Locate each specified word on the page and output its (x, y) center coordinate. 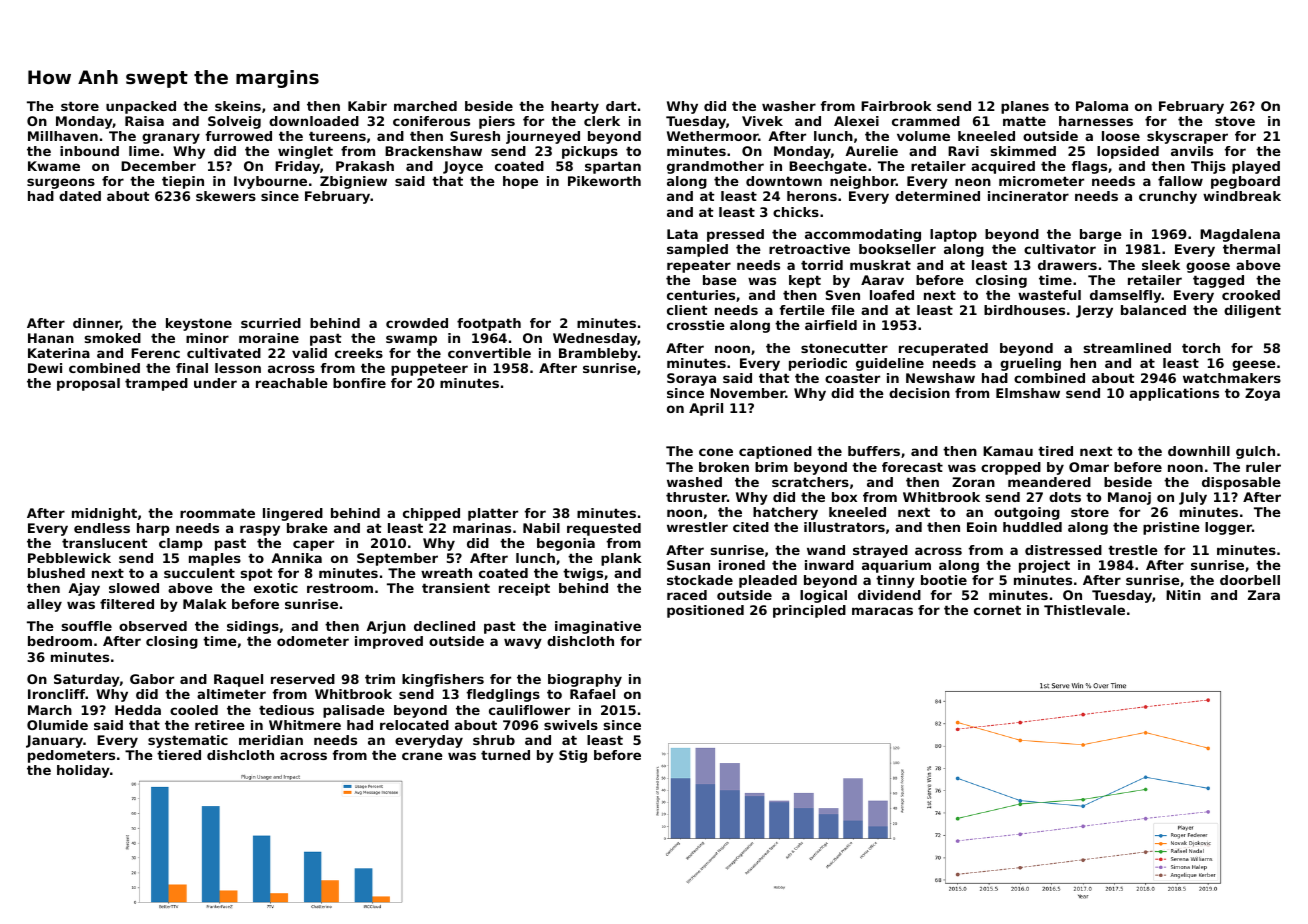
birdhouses (1024, 310)
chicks (796, 212)
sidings (253, 627)
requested (604, 529)
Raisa (144, 121)
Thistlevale (1084, 610)
